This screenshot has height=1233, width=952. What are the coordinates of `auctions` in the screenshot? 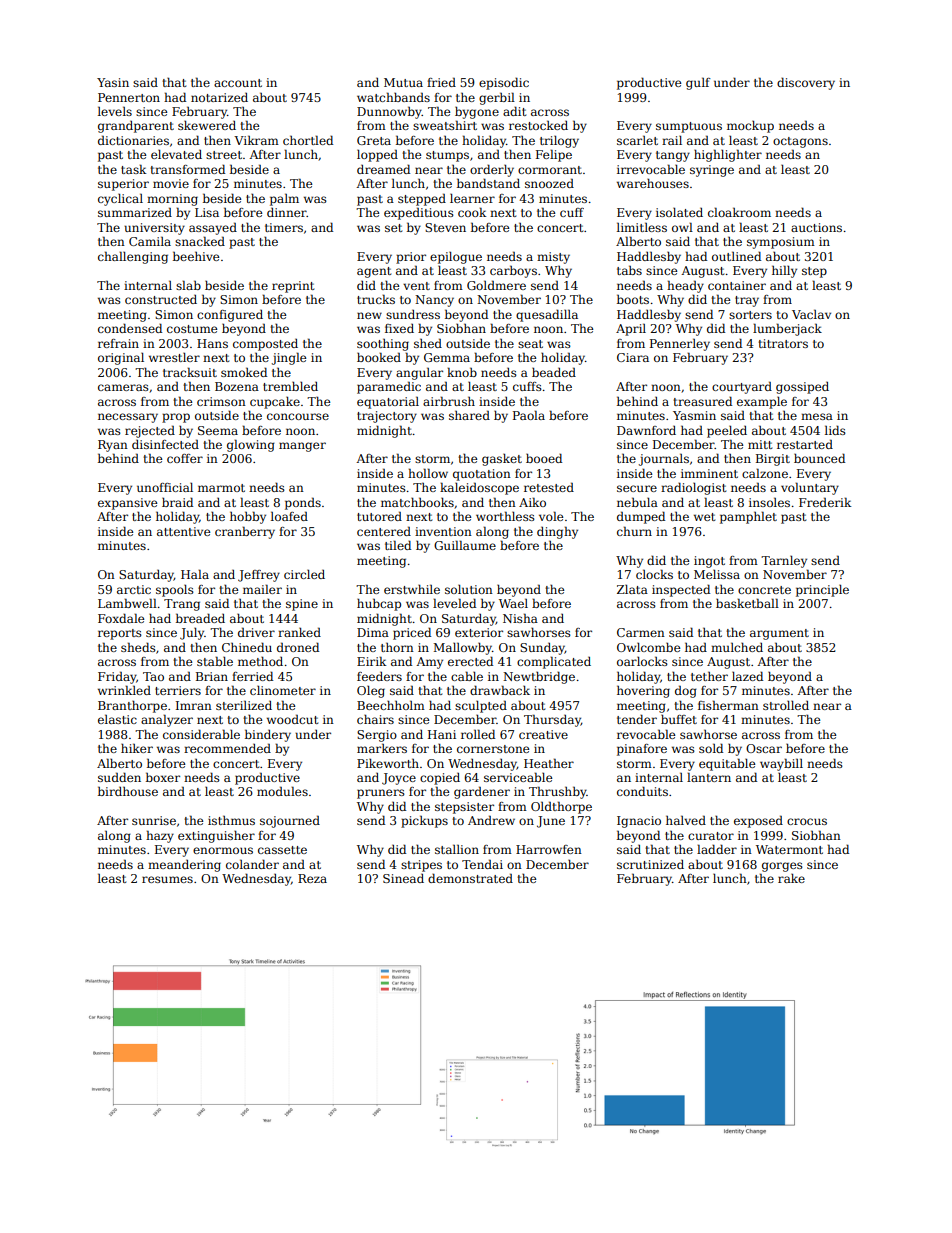 It's located at (816, 227).
